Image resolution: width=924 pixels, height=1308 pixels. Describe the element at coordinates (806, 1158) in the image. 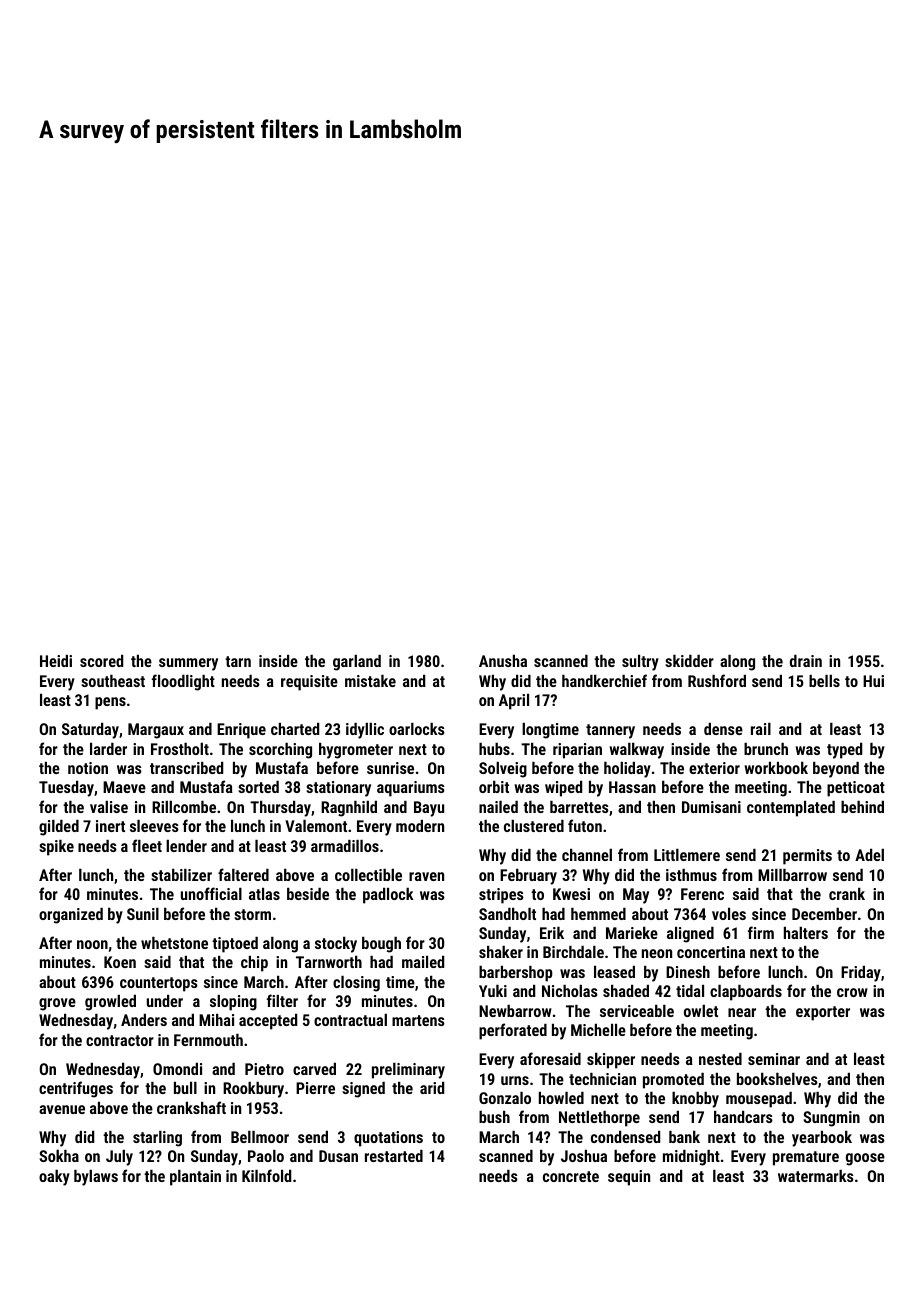

I see `premature` at that location.
